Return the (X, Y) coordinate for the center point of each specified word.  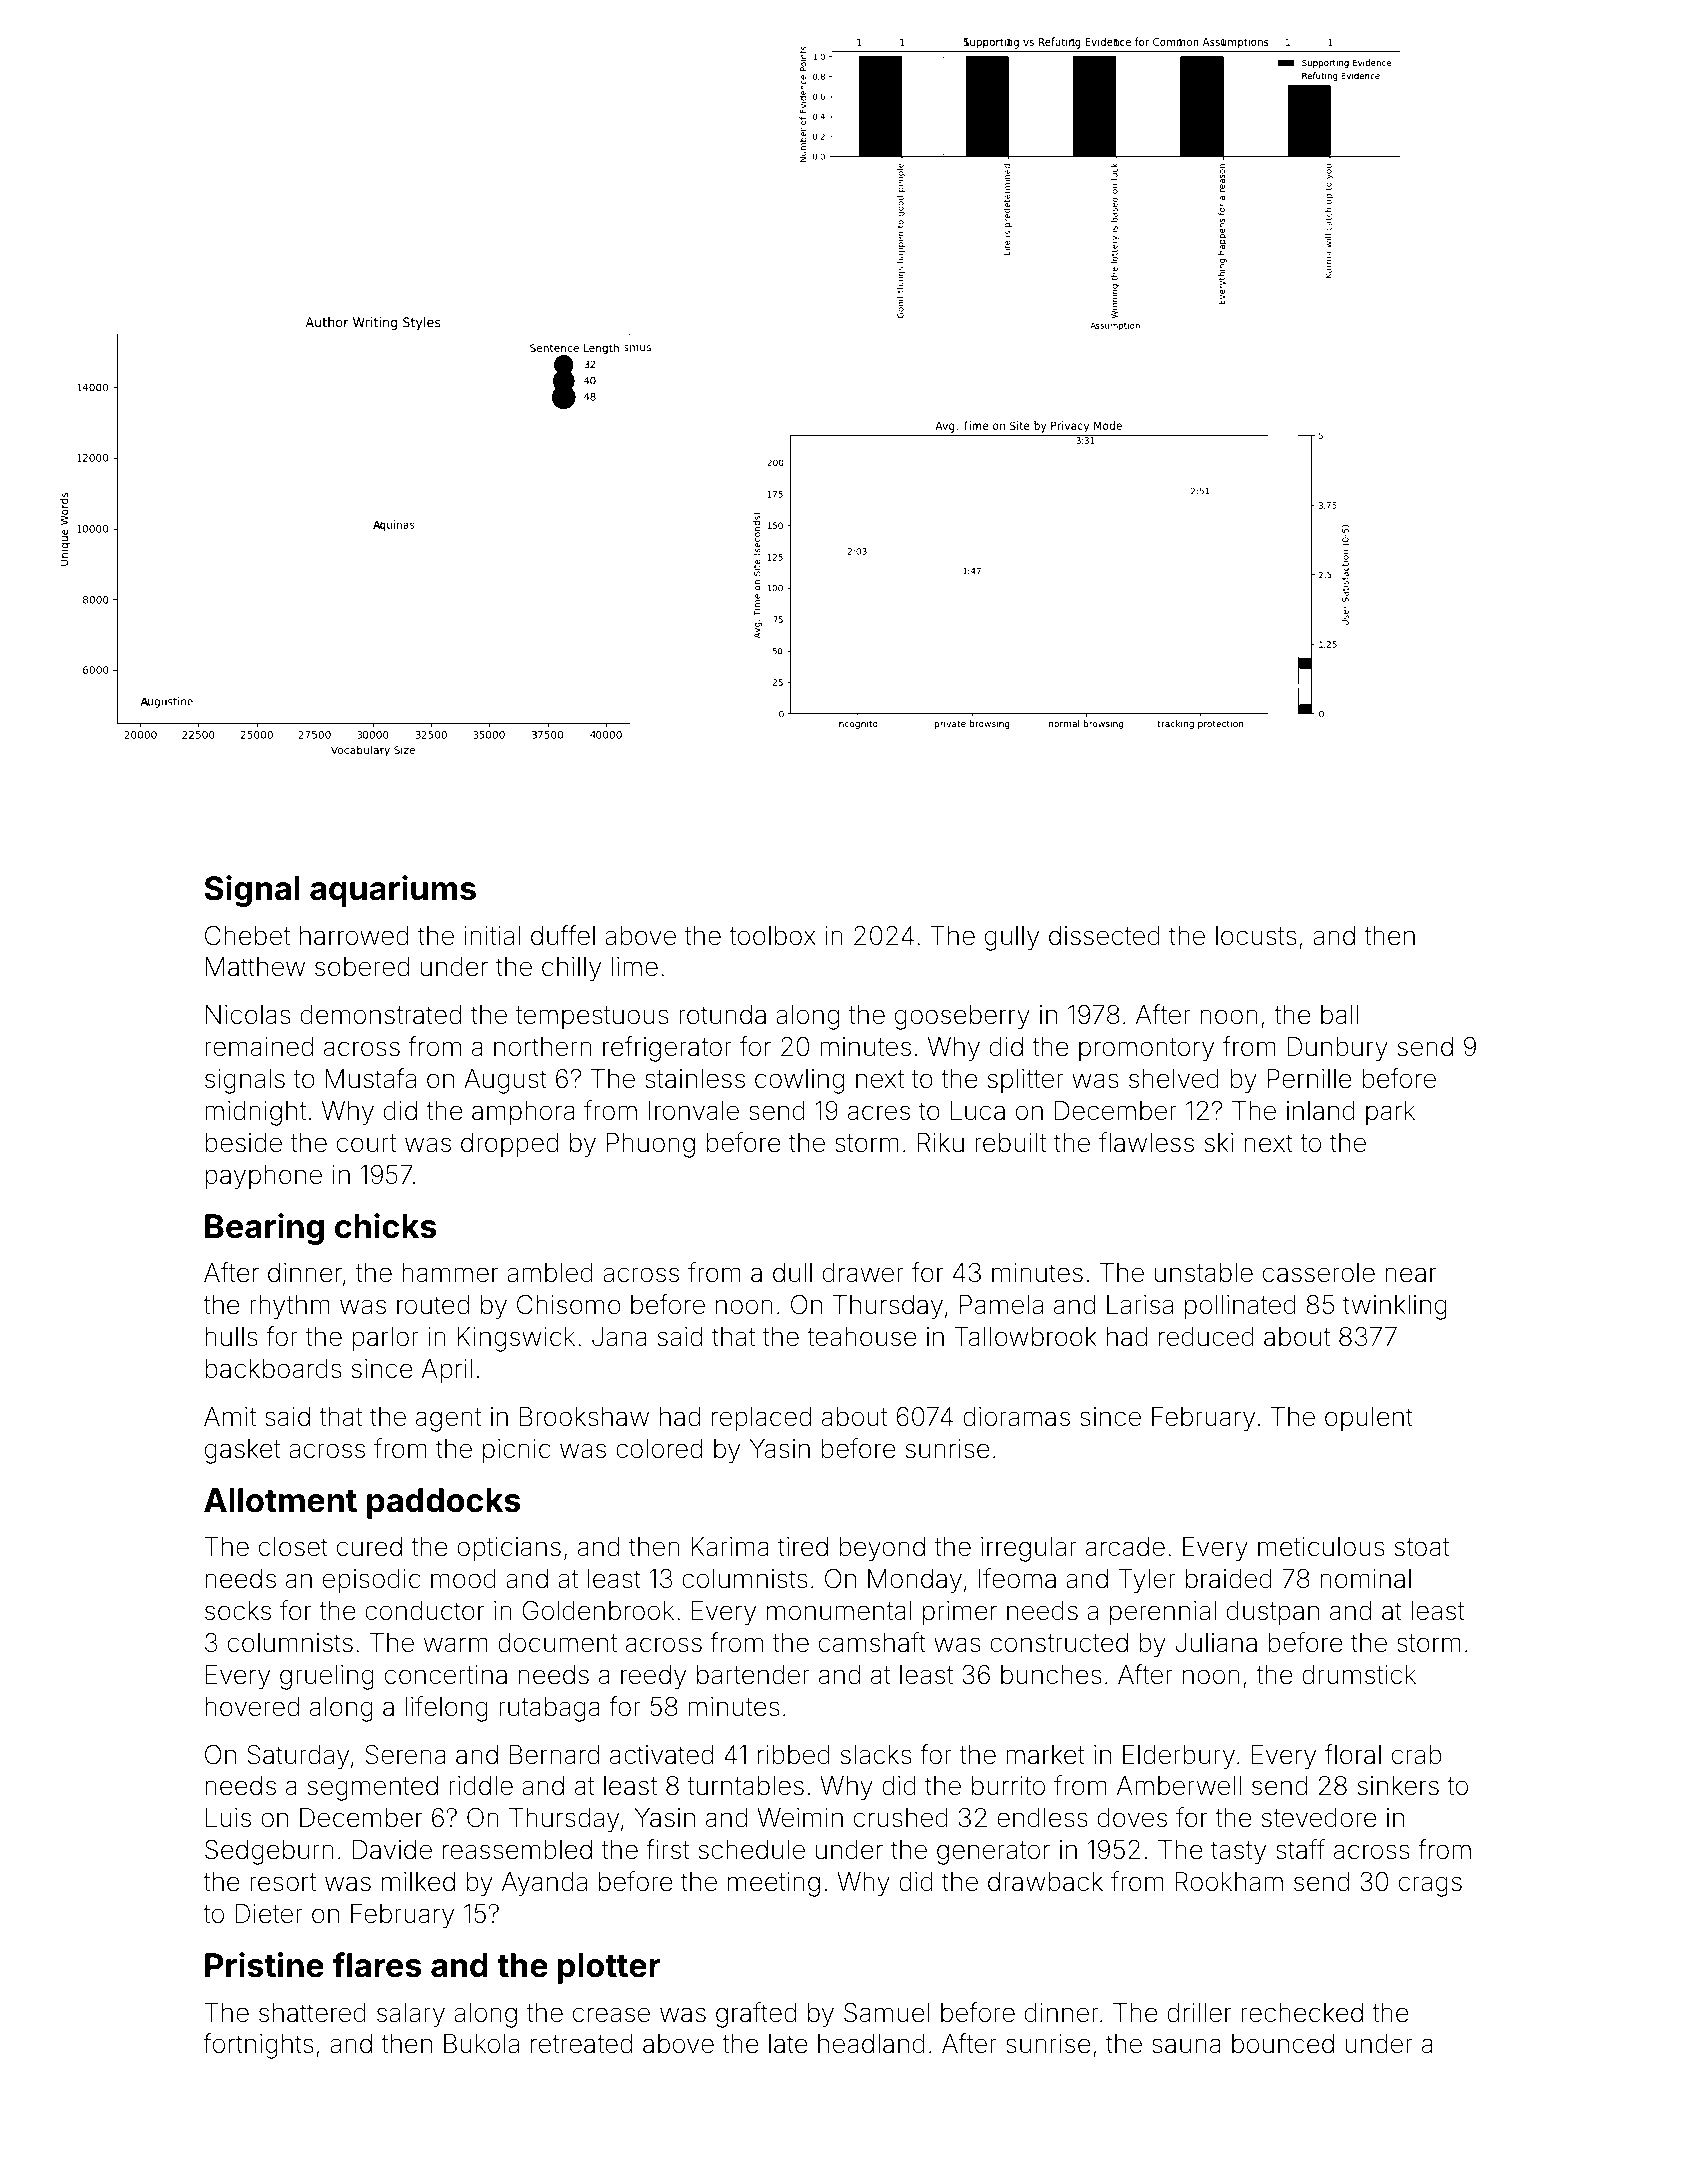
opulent (1369, 1419)
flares (377, 1965)
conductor (424, 1611)
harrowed (354, 936)
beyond (882, 1549)
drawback (1045, 1882)
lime (635, 967)
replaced (761, 1419)
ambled (550, 1273)
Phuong (651, 1145)
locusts (1256, 936)
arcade (1125, 1547)
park (1390, 1113)
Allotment (280, 1500)
